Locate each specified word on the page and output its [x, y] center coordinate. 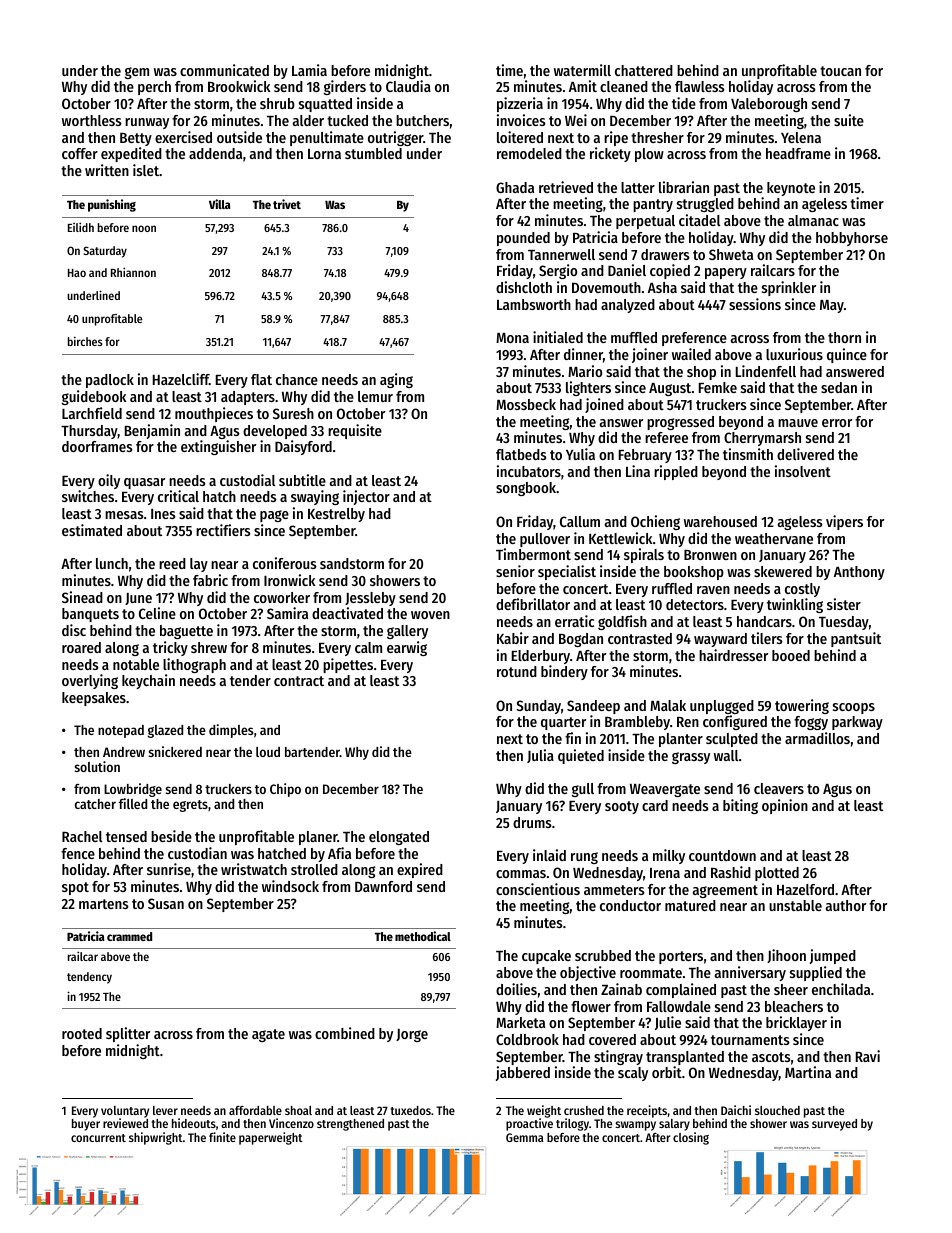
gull [583, 790]
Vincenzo [291, 1123]
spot [75, 888]
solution [97, 766]
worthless [92, 120]
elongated [399, 838]
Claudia [408, 86]
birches [85, 341]
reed [172, 563]
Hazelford [805, 889]
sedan [839, 387]
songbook [526, 489]
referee [666, 437]
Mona [512, 338]
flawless [700, 86]
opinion [785, 806]
